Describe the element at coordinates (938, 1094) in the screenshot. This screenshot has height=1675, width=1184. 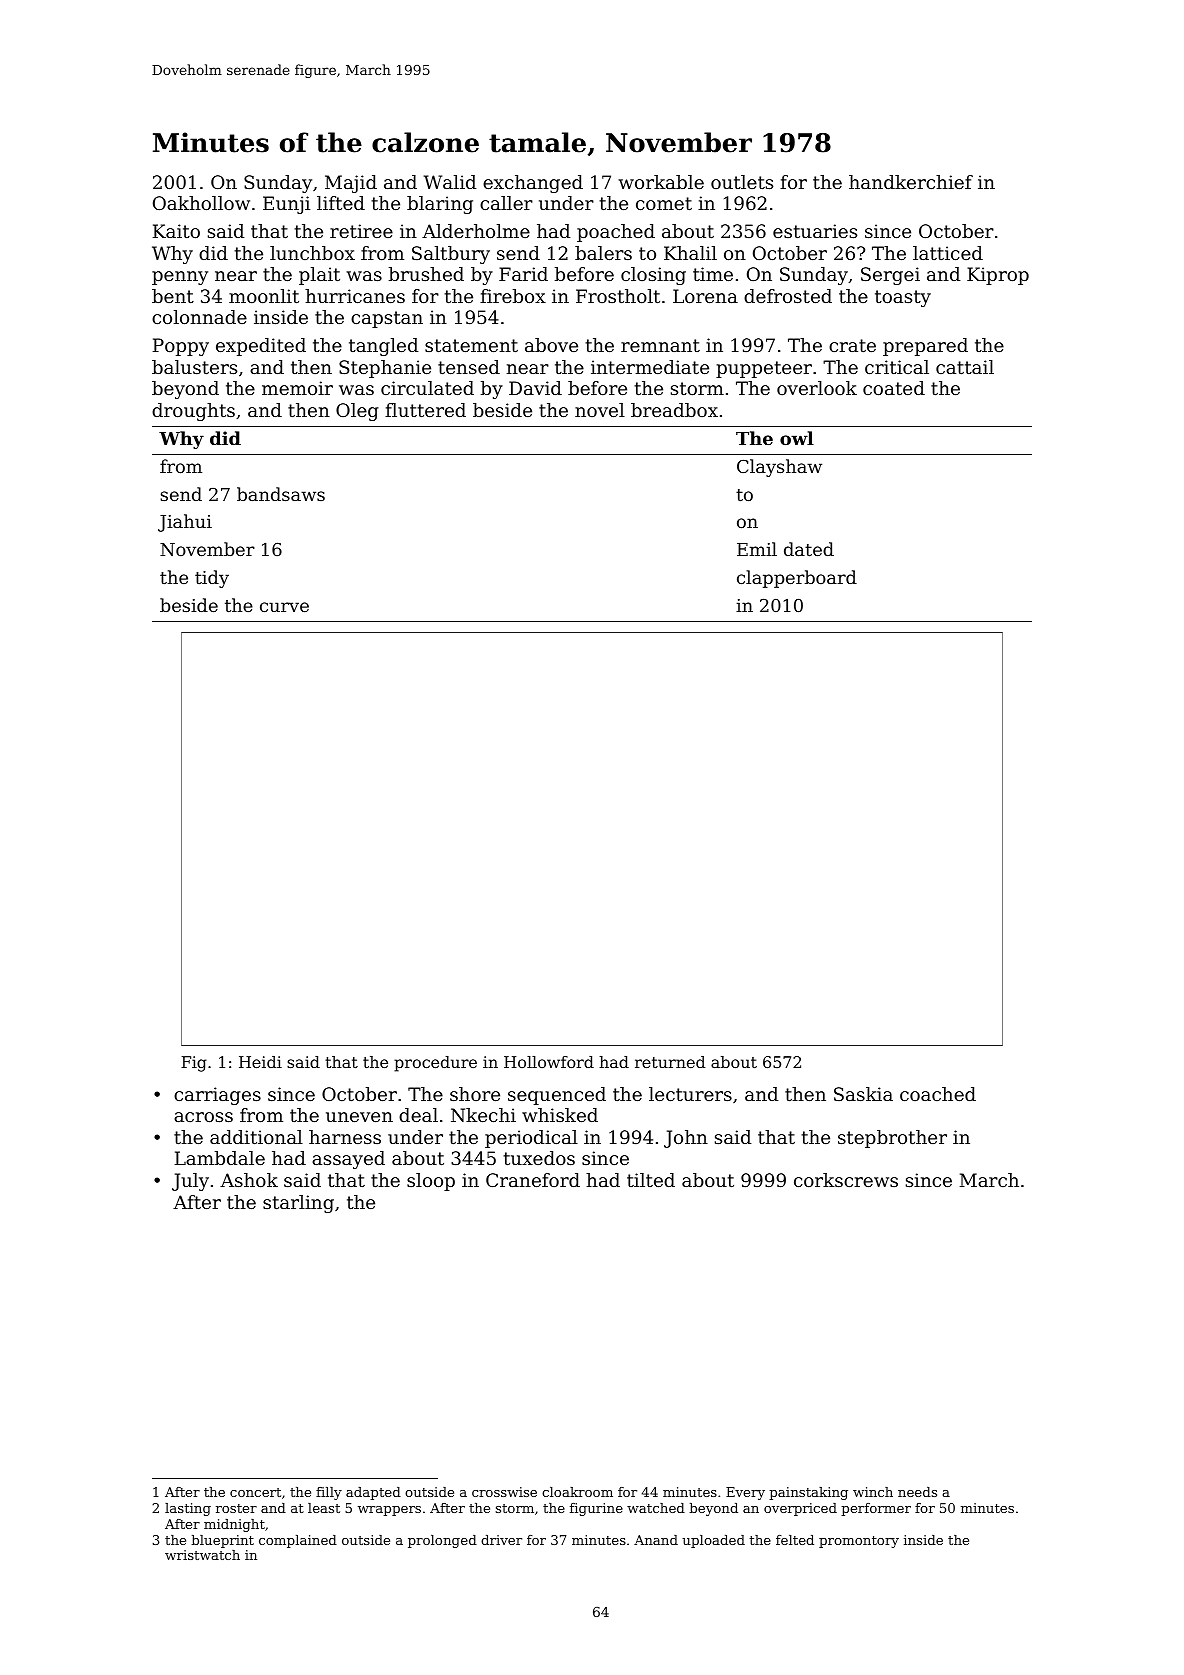
I see `coached` at that location.
